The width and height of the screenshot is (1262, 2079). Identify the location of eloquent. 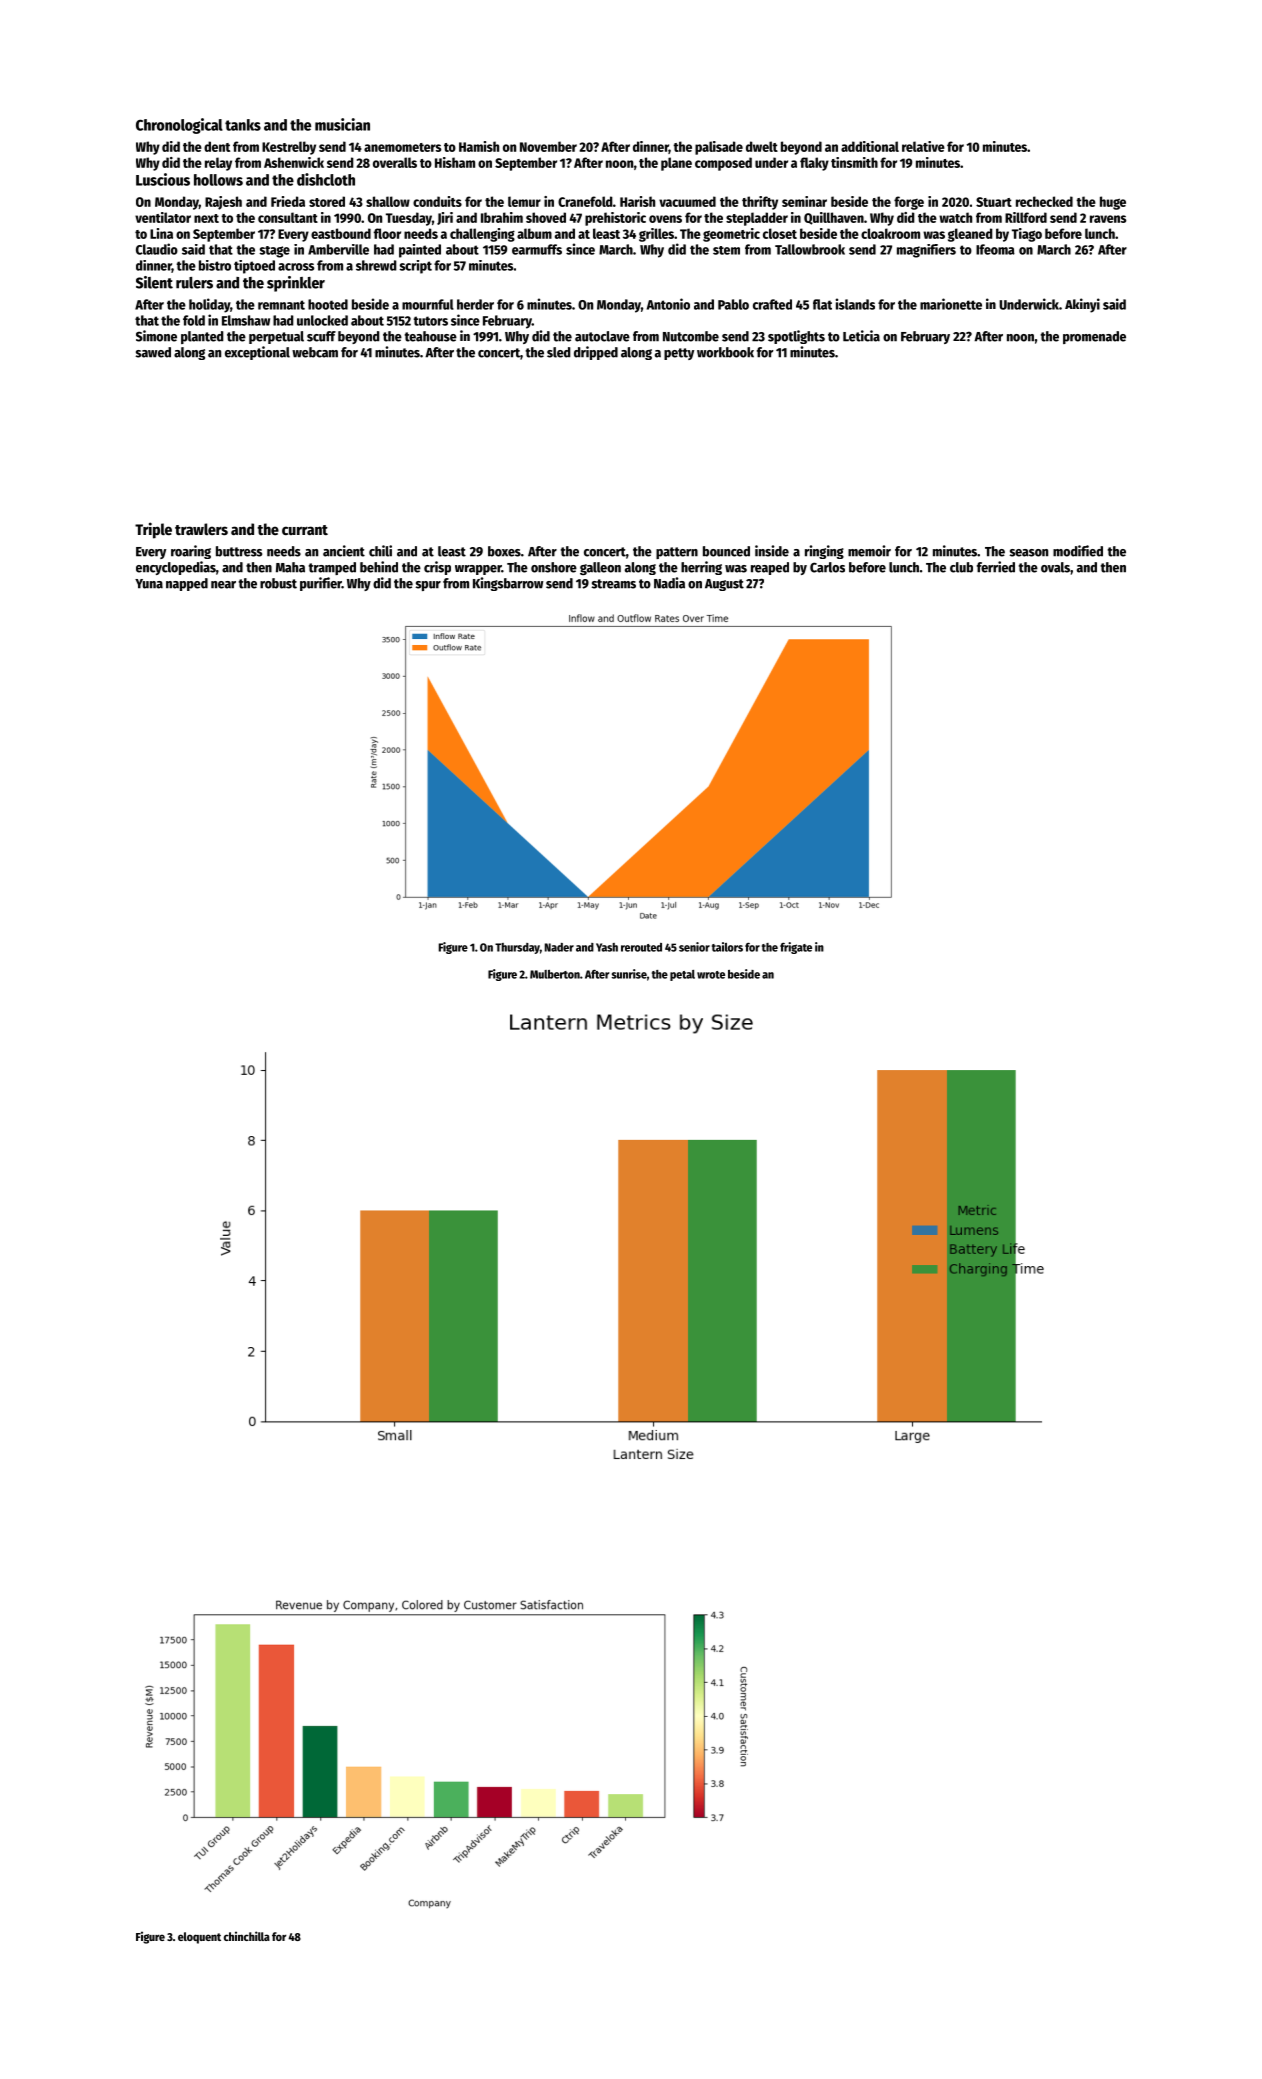
(199, 1938).
